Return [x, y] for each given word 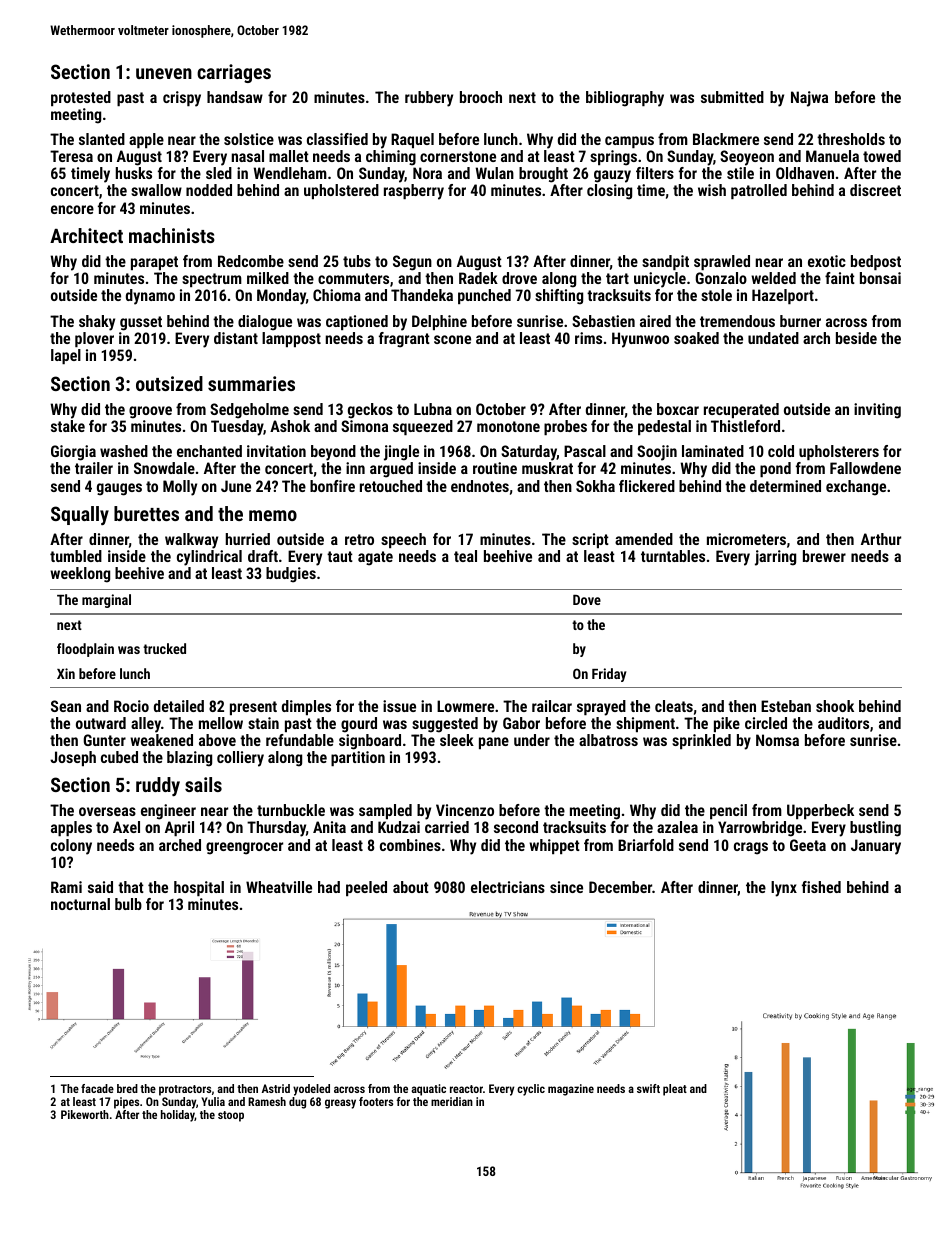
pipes [126, 1103]
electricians [508, 887]
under [532, 740]
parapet [154, 263]
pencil [728, 811]
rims [588, 338]
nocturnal [80, 904]
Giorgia [73, 453]
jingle [401, 453]
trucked [164, 648]
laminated [713, 451]
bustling [875, 829]
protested [81, 98]
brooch [481, 97]
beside [856, 338]
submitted [732, 97]
